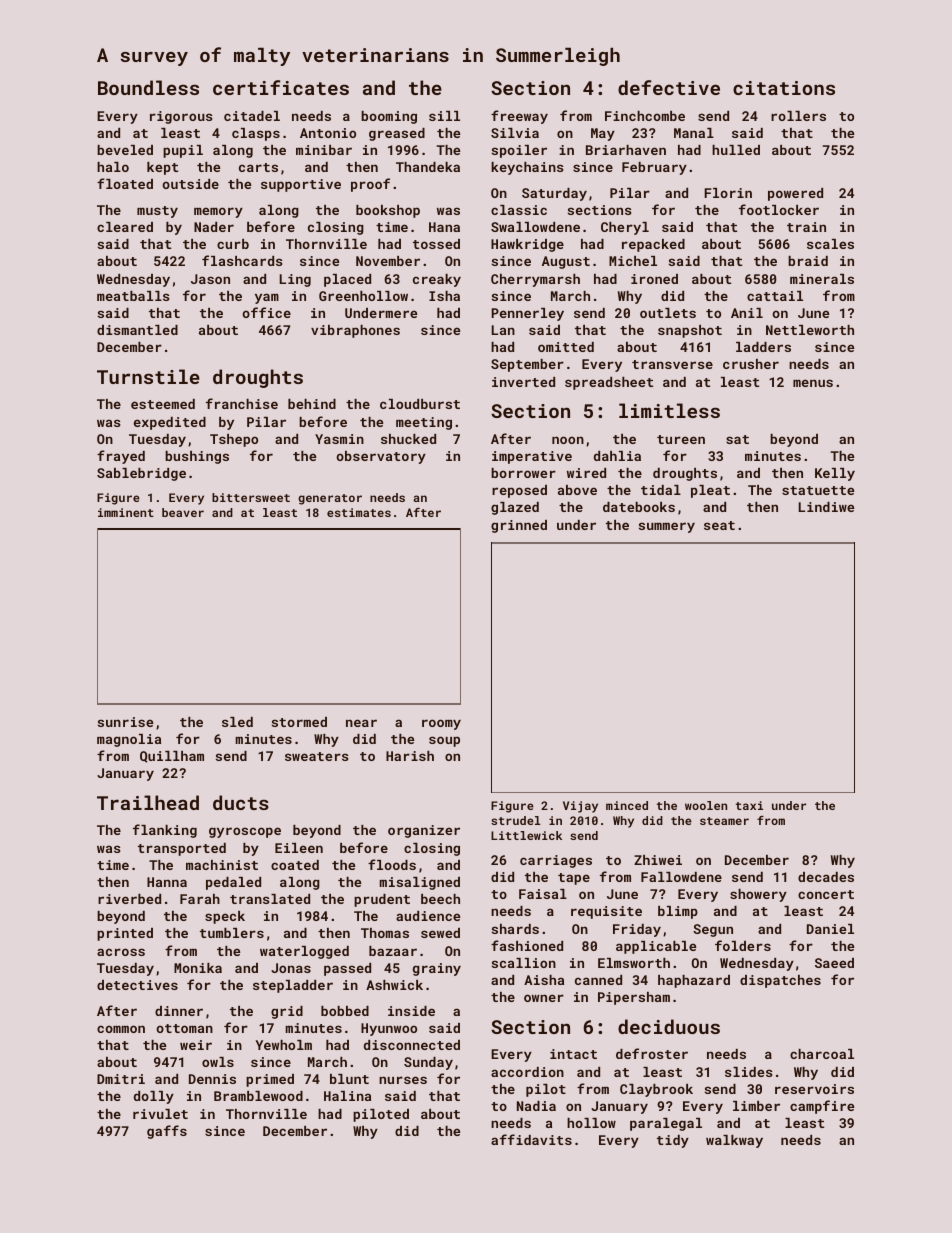 The image size is (952, 1233). I want to click on steamer, so click(724, 821).
